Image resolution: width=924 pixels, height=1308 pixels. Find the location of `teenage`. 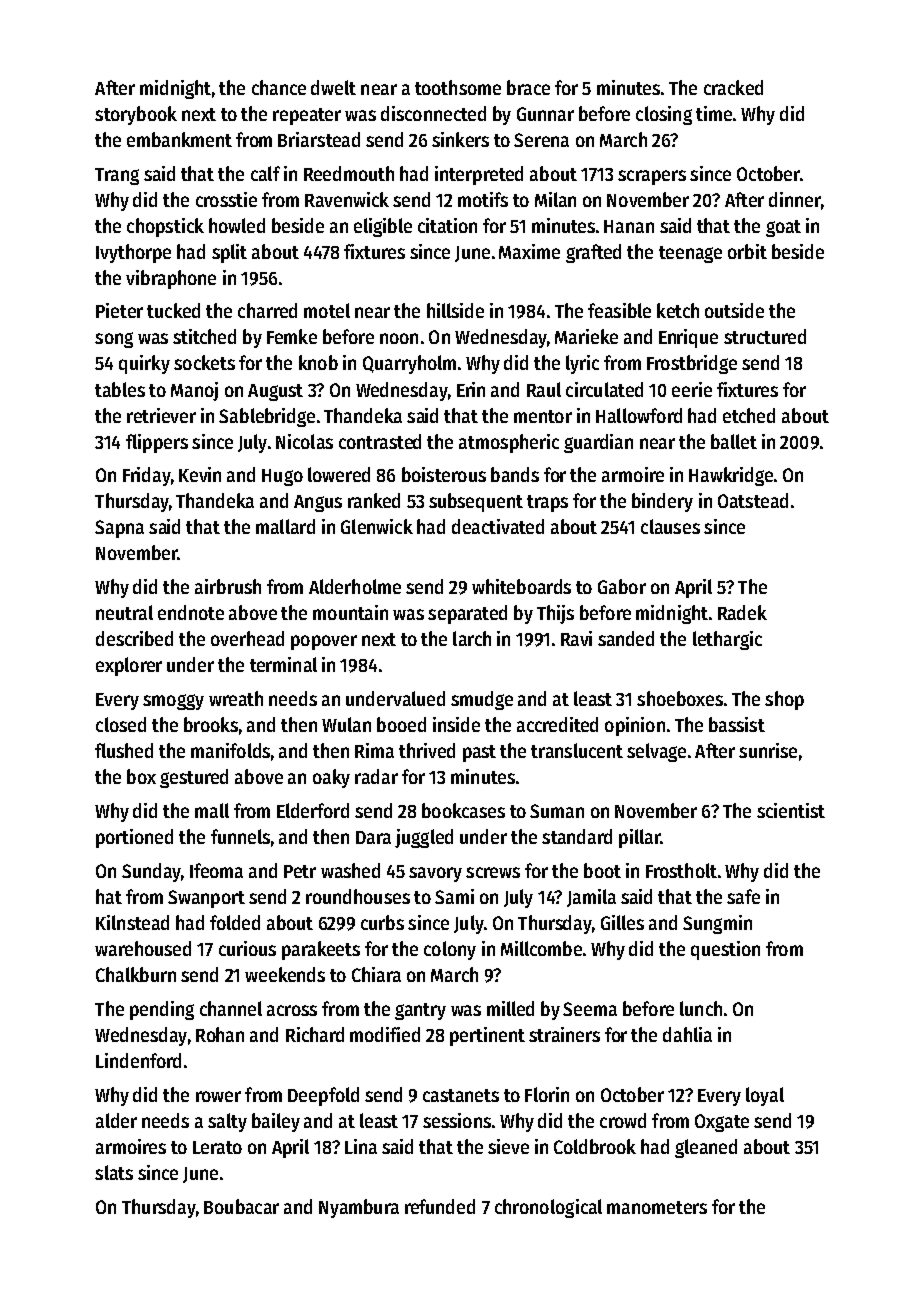

teenage is located at coordinates (690, 254).
